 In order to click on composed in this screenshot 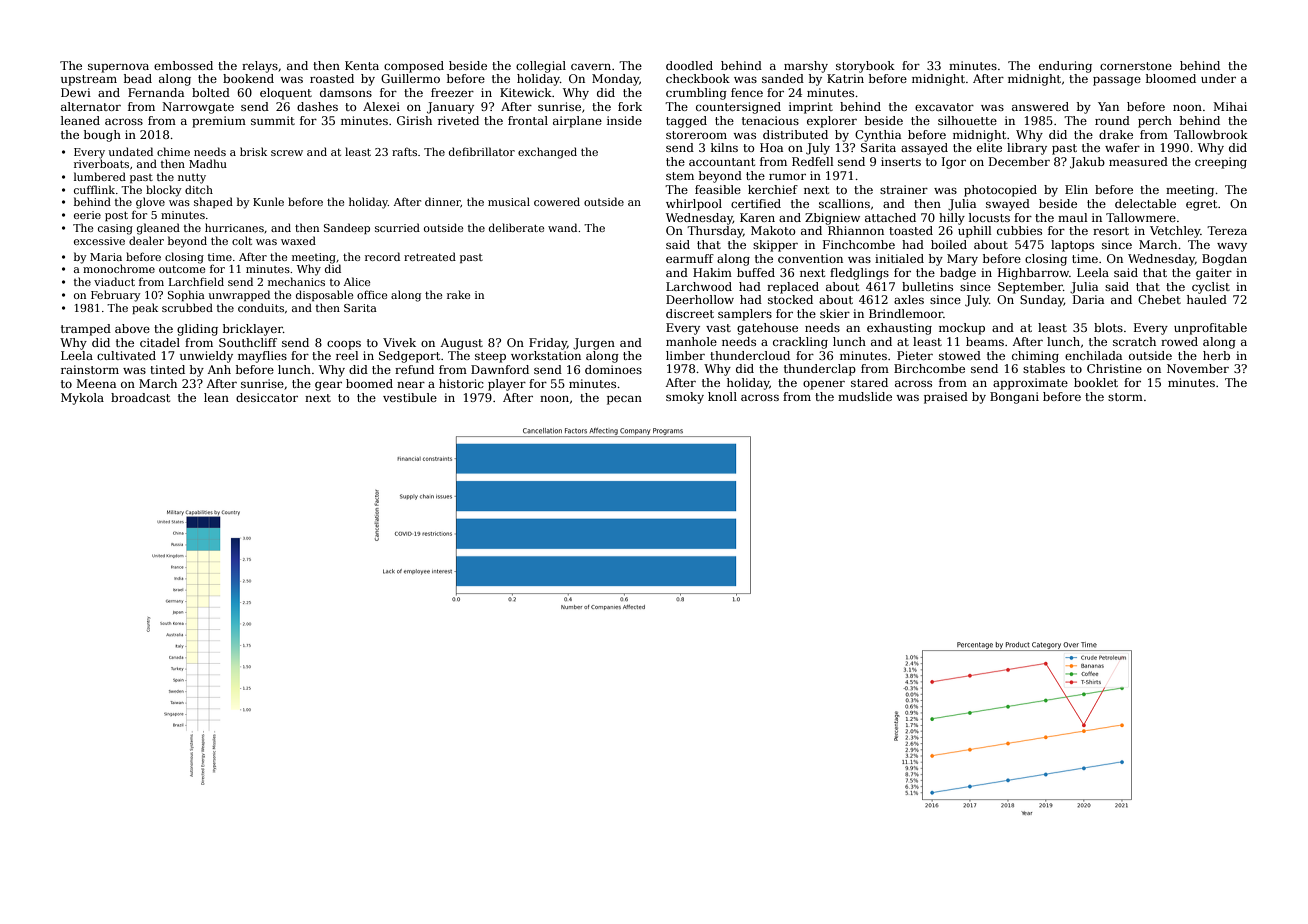, I will do `click(414, 67)`.
